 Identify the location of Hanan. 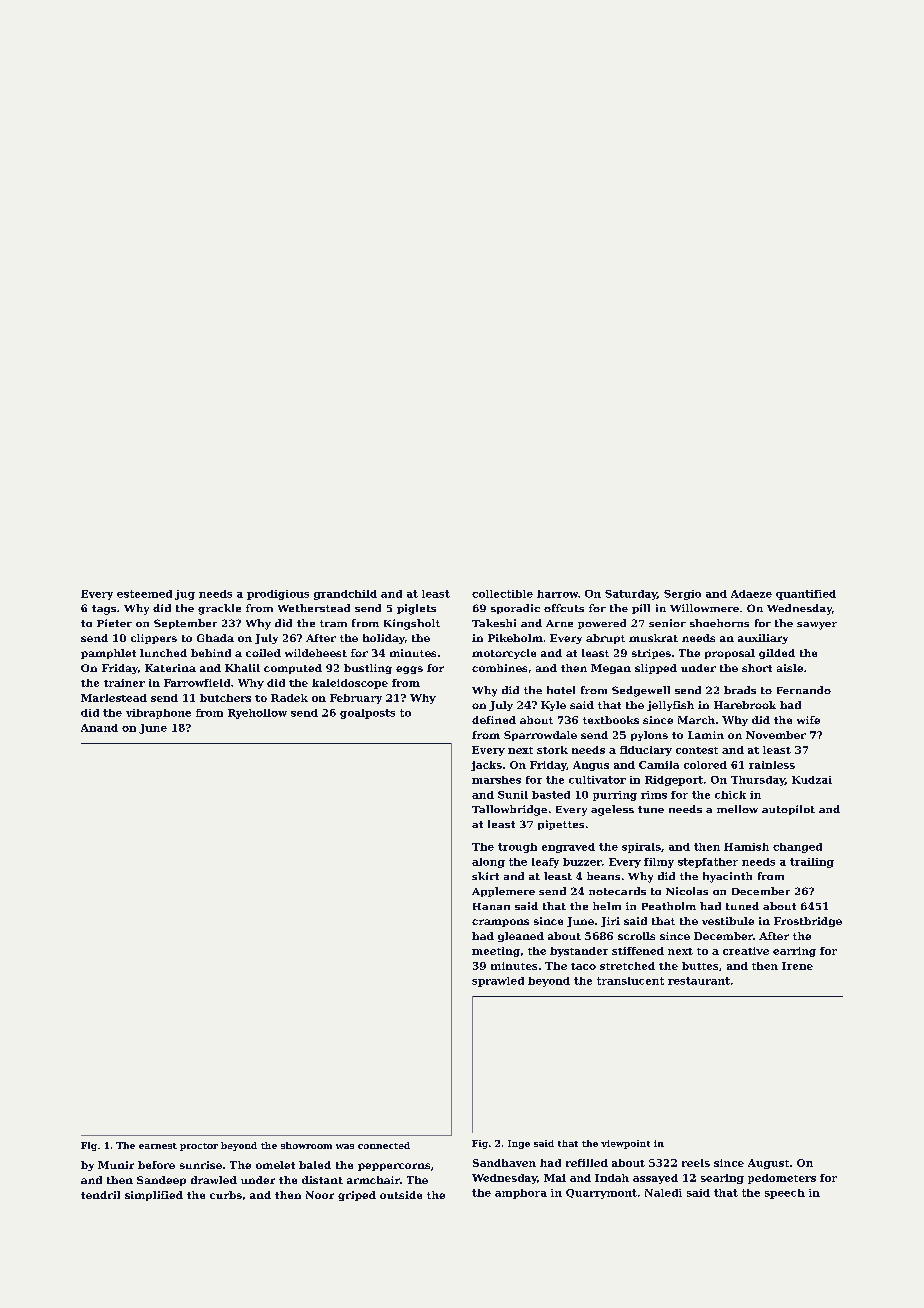
(491, 906).
